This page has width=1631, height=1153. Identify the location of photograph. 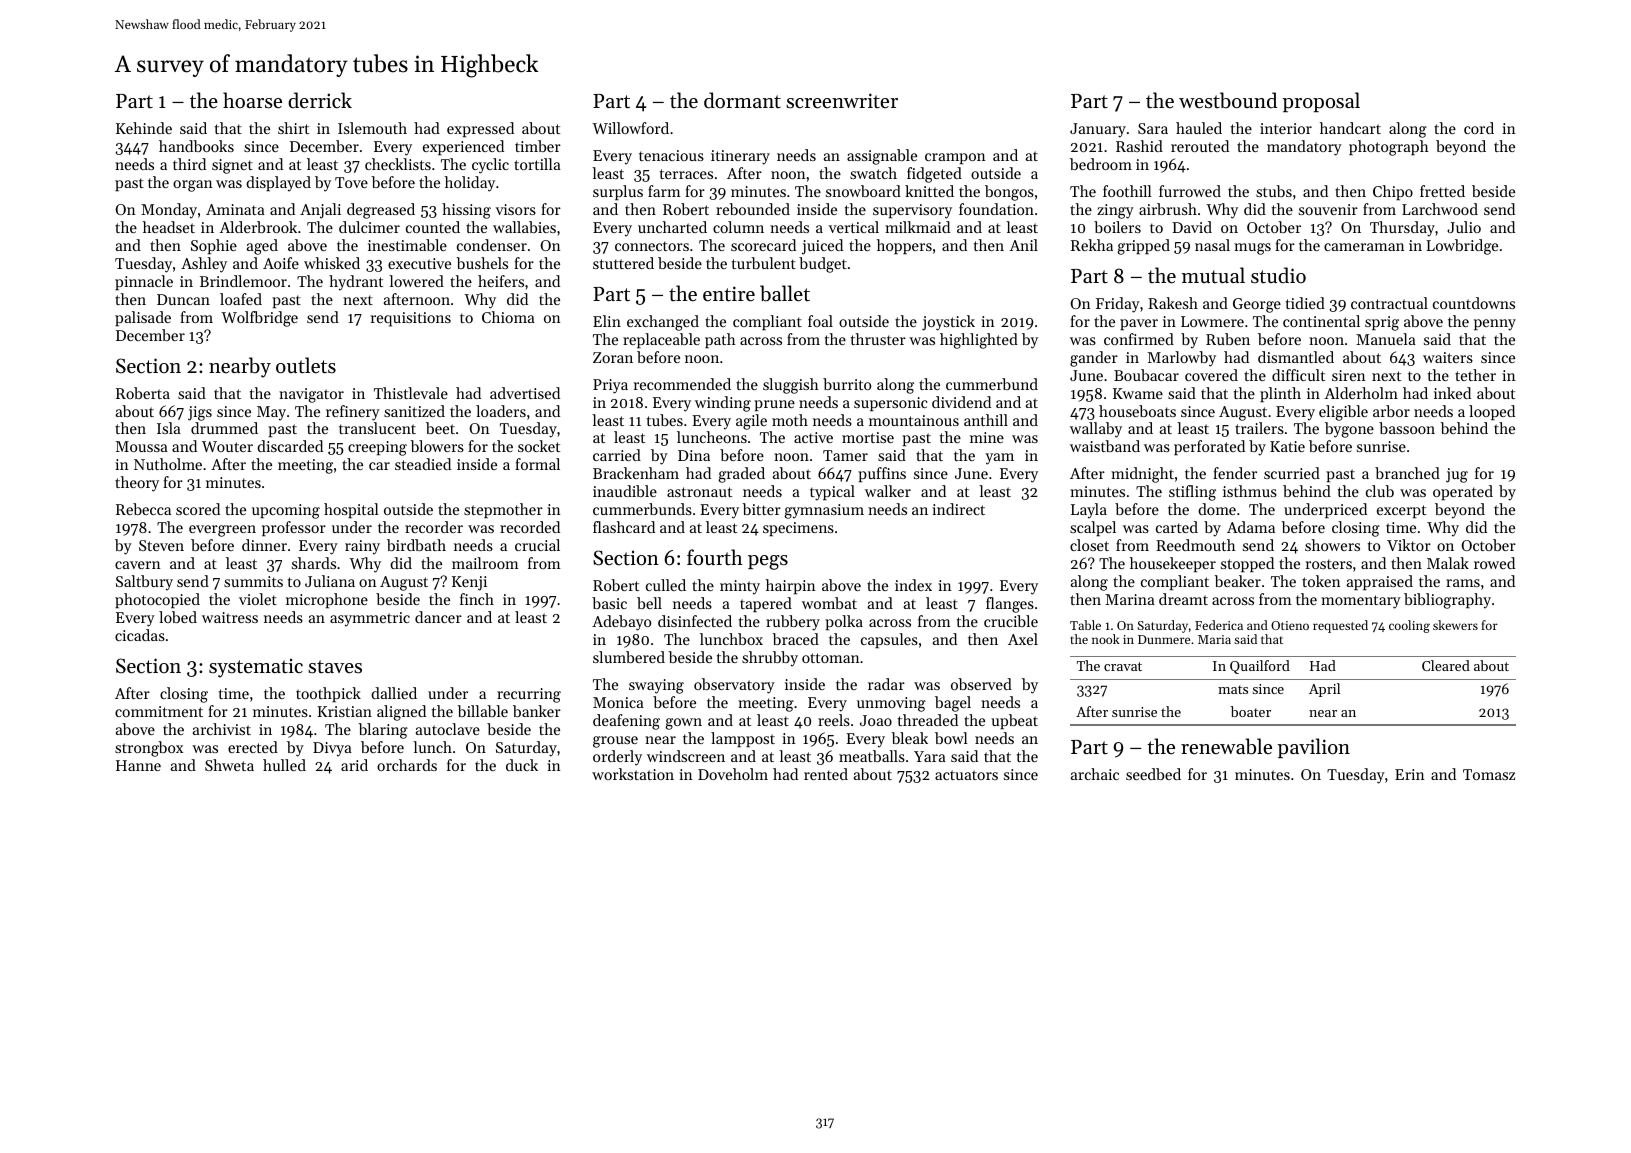
(1389, 148).
